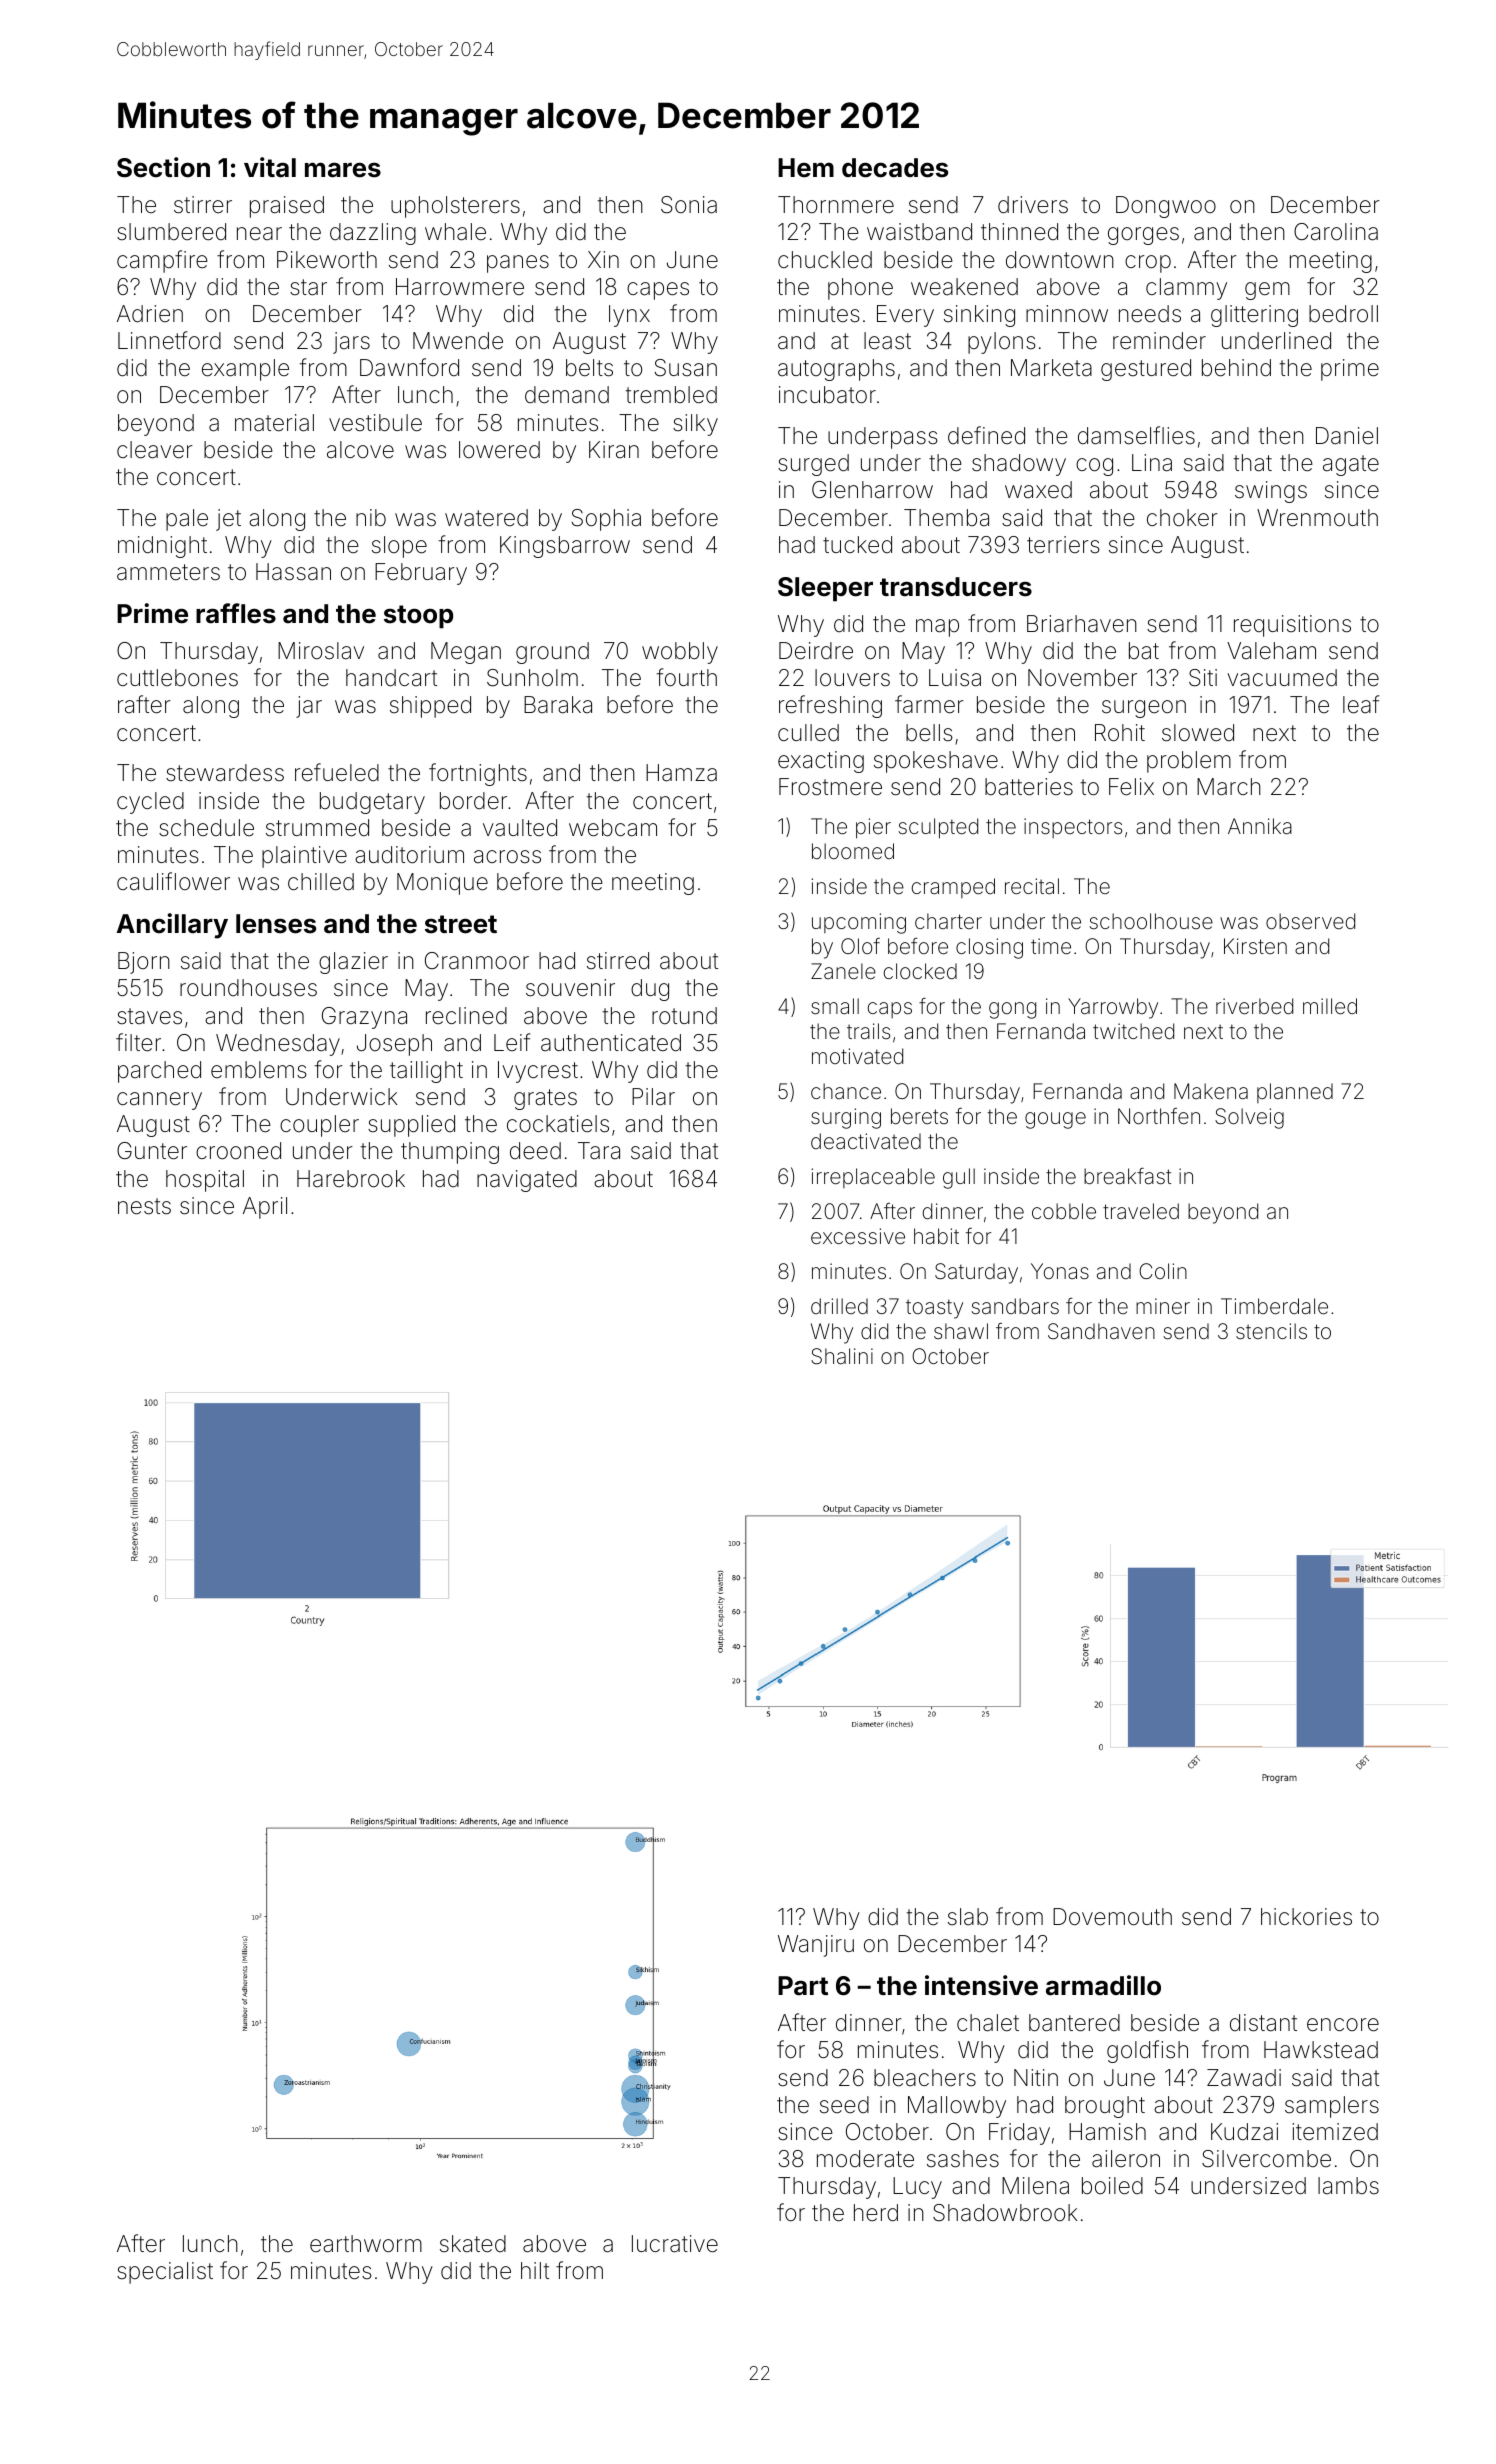  I want to click on nests, so click(144, 1206).
